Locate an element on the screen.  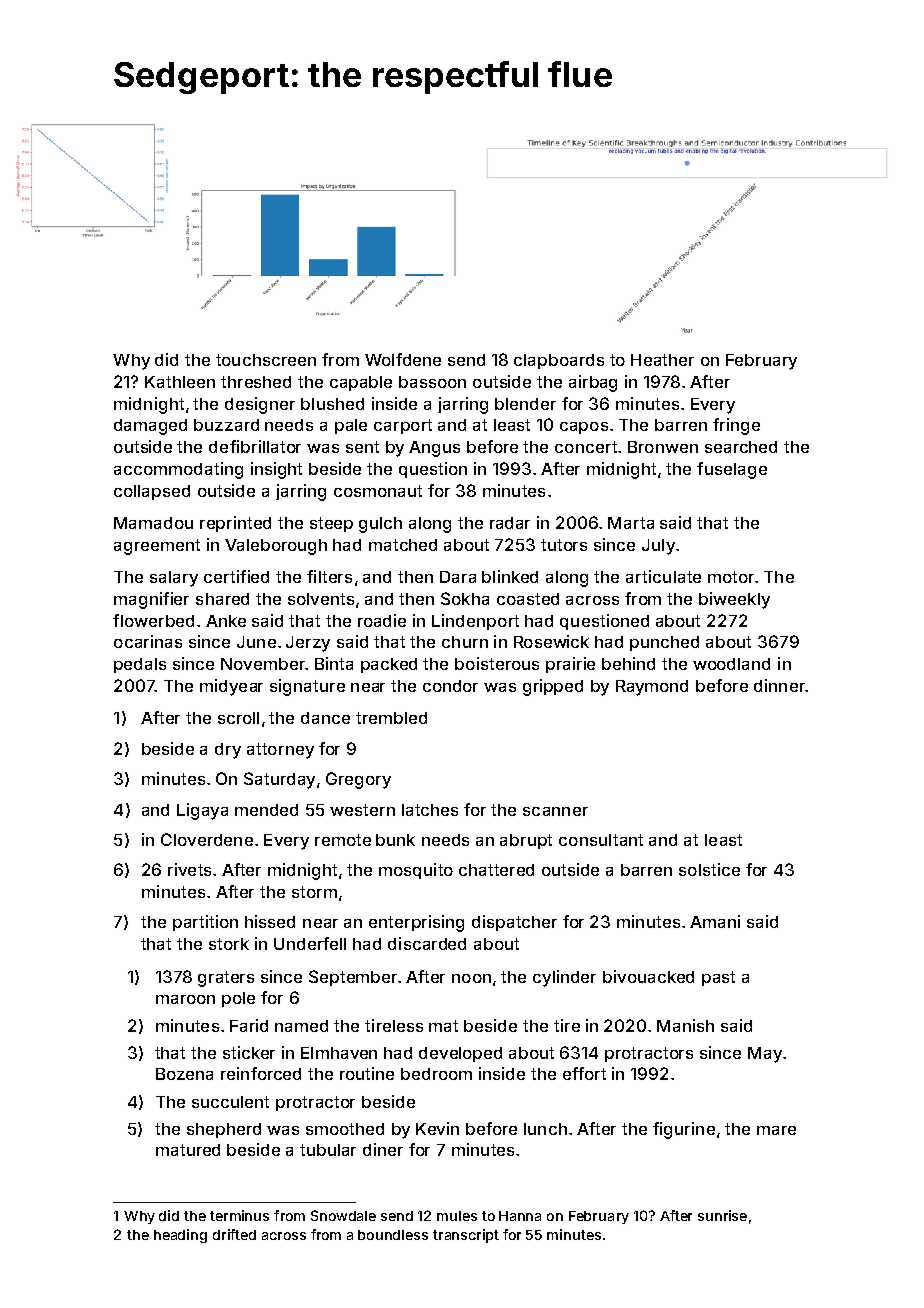
scanner is located at coordinates (555, 811).
